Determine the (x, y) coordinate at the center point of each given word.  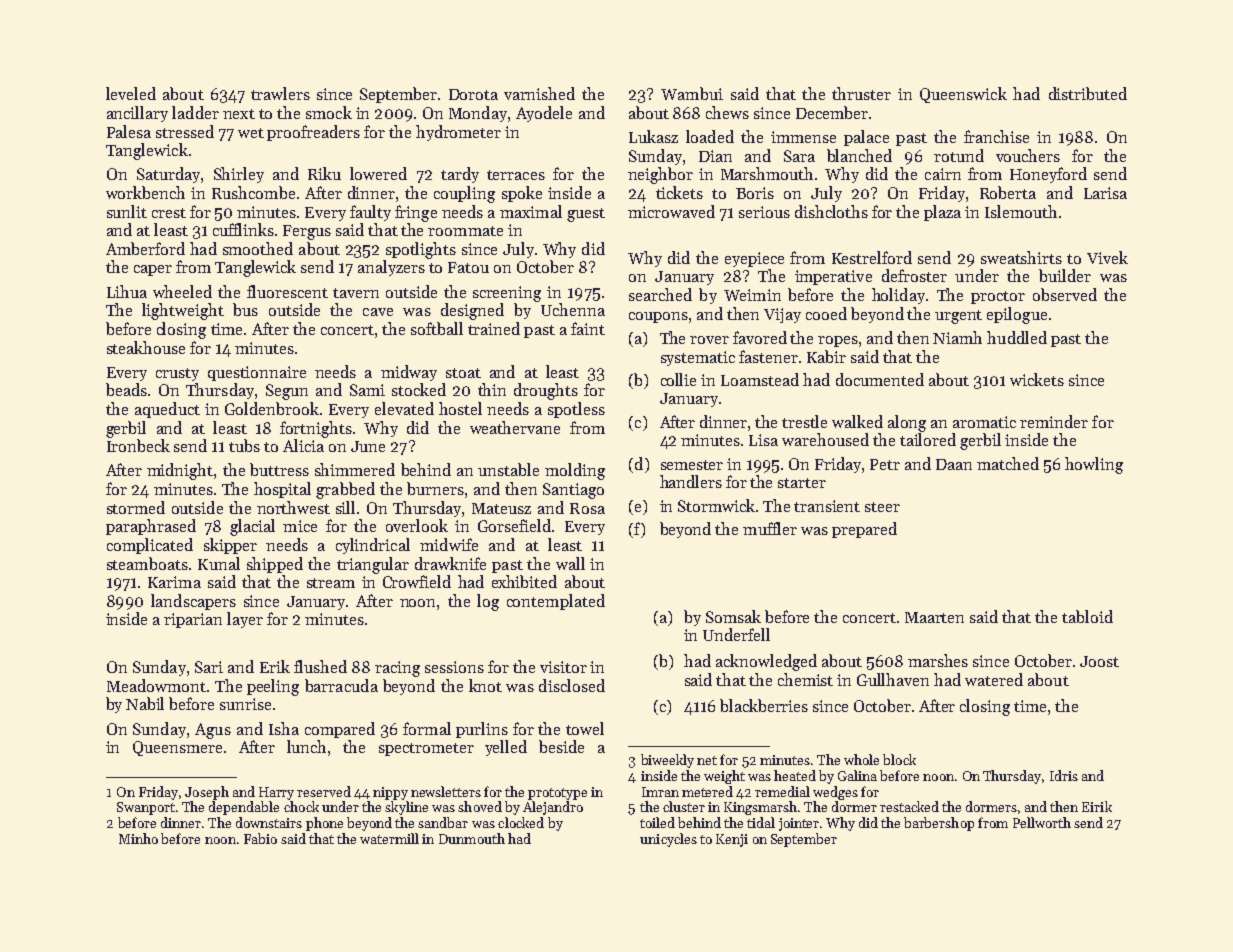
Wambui (692, 93)
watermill (389, 838)
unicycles (668, 840)
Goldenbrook (272, 408)
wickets (1037, 379)
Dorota (473, 94)
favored (760, 337)
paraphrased (151, 527)
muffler (770, 528)
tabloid (1087, 616)
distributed (1088, 93)
